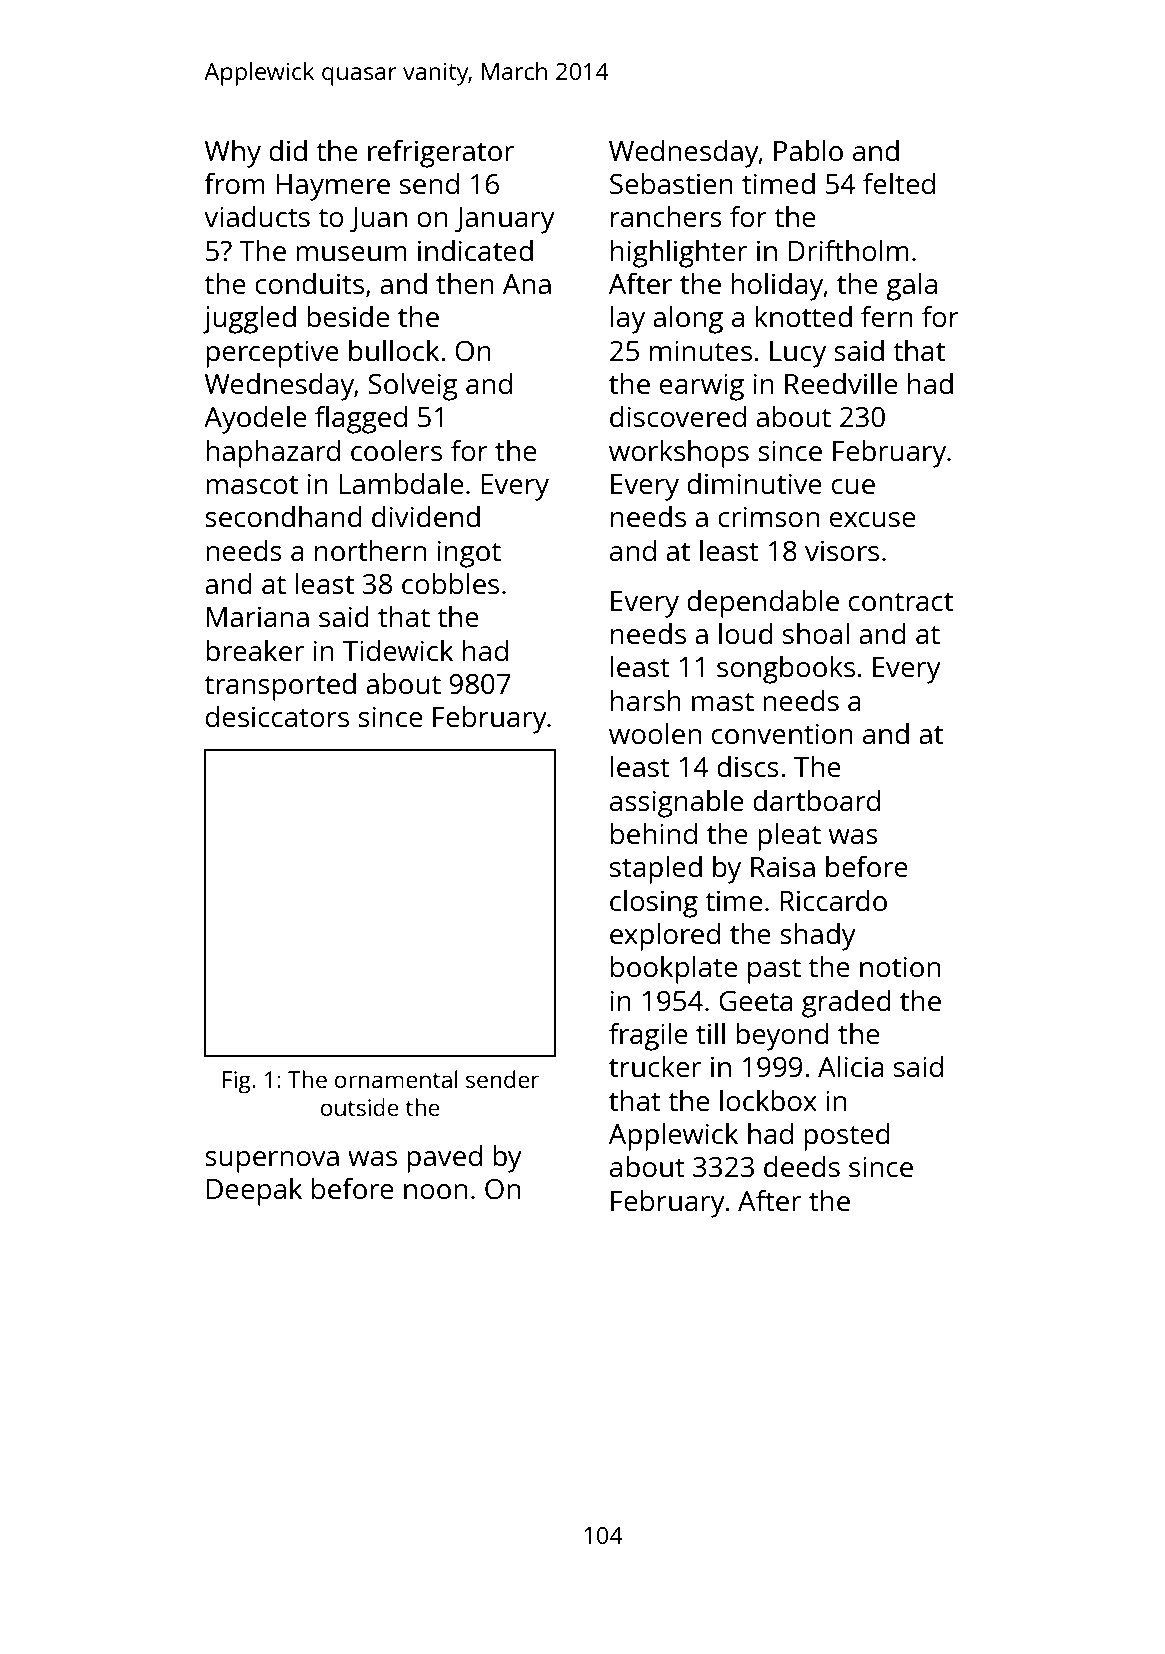  Describe the element at coordinates (847, 1136) in the document. I see `posted` at that location.
